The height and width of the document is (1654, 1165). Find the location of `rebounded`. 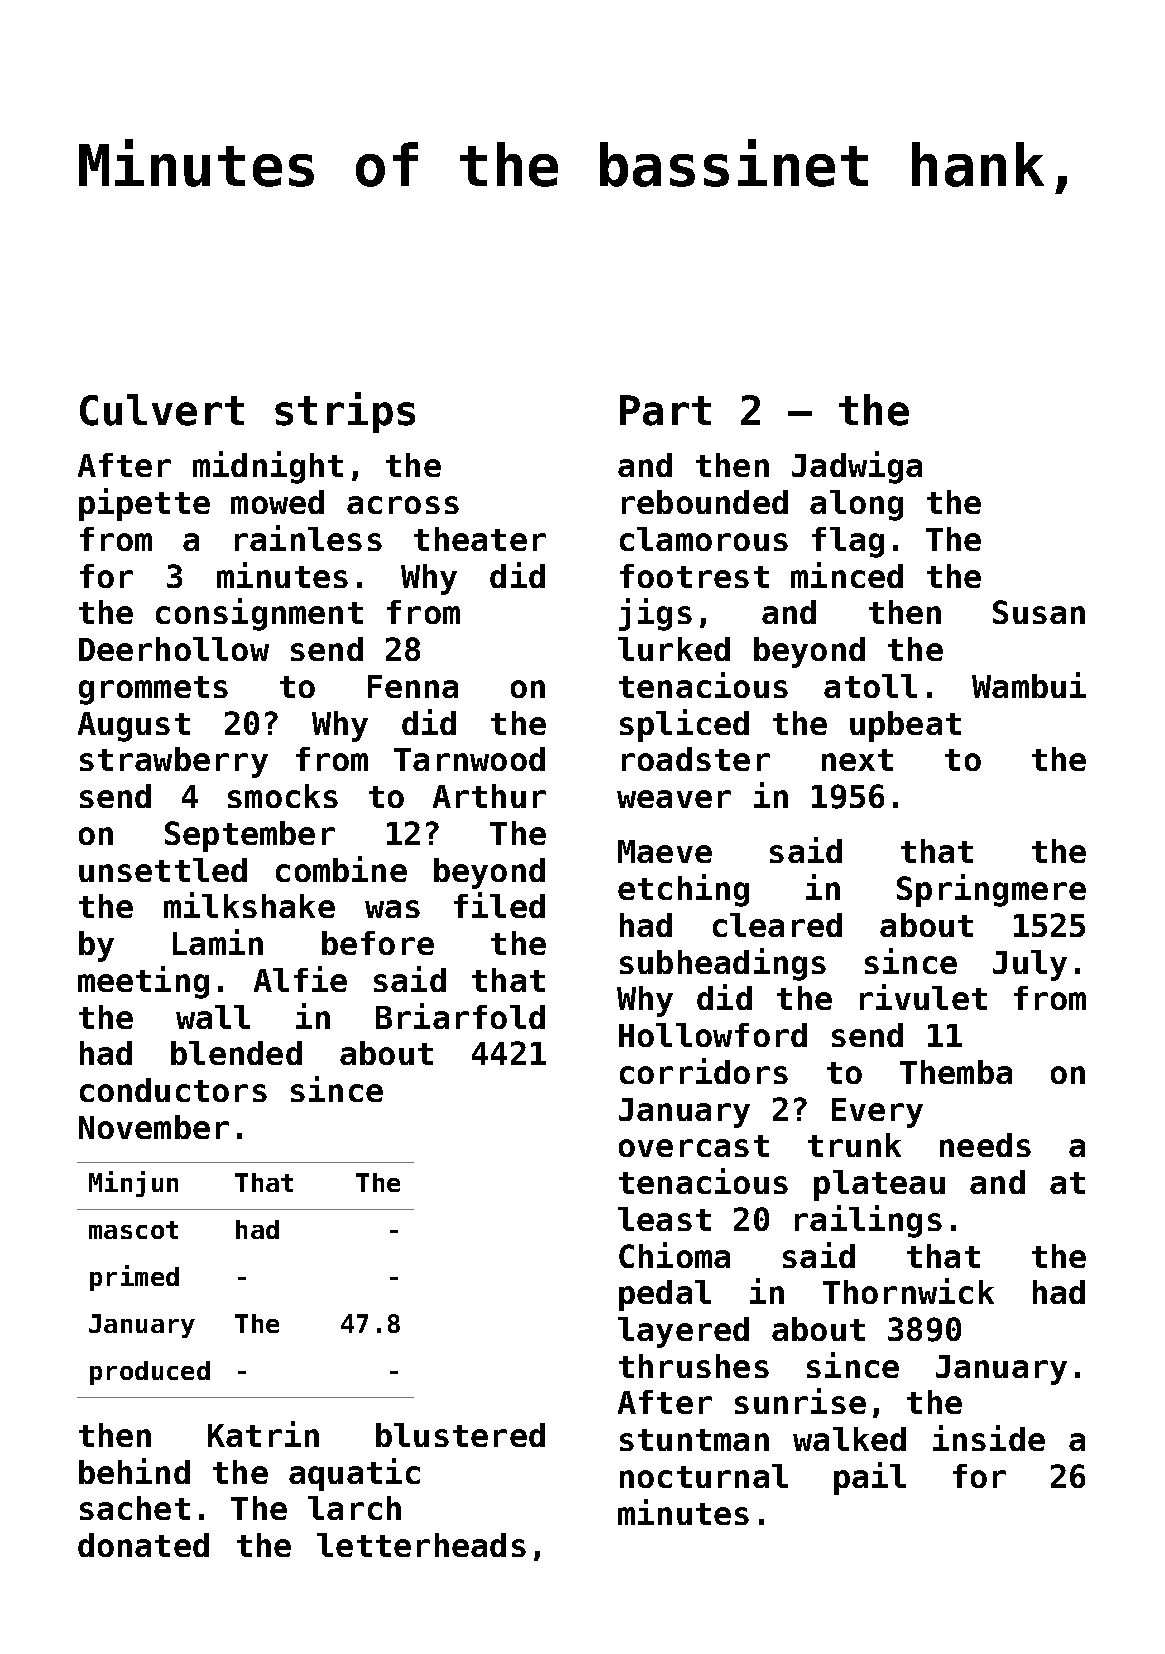

rebounded is located at coordinates (705, 502).
